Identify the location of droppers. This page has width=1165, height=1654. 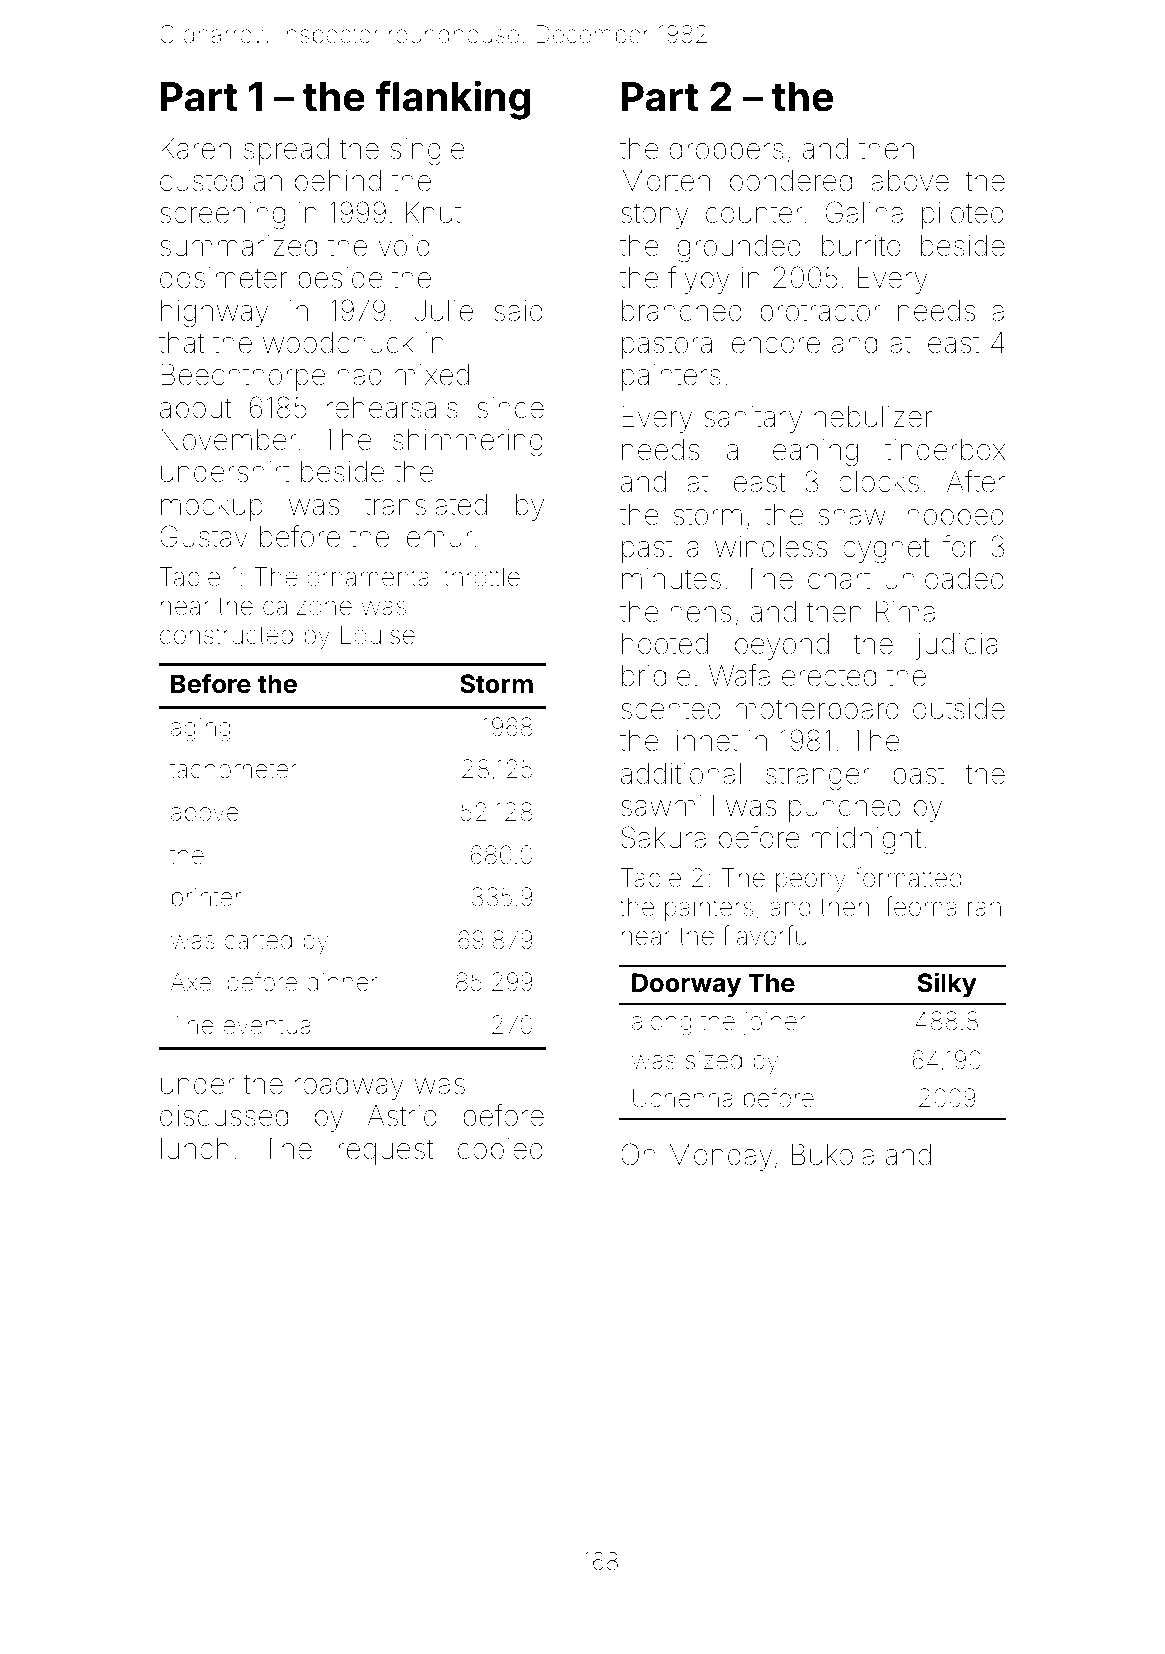
(727, 151).
